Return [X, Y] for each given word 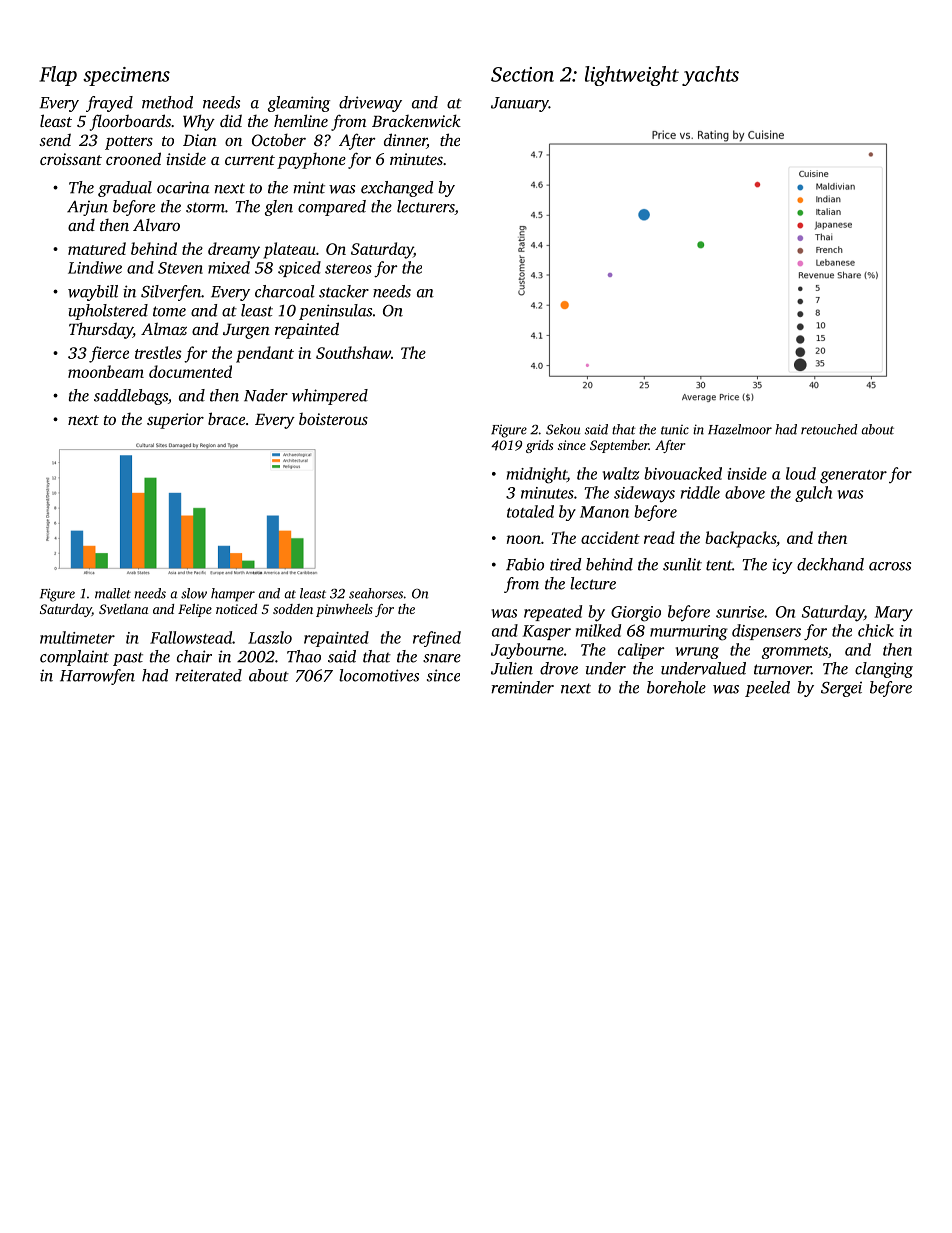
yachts [710, 76]
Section [522, 74]
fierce [109, 354]
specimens [126, 76]
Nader [266, 395]
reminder [522, 687]
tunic [675, 430]
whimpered [330, 397]
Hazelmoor [740, 429]
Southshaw [353, 352]
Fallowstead [191, 637]
